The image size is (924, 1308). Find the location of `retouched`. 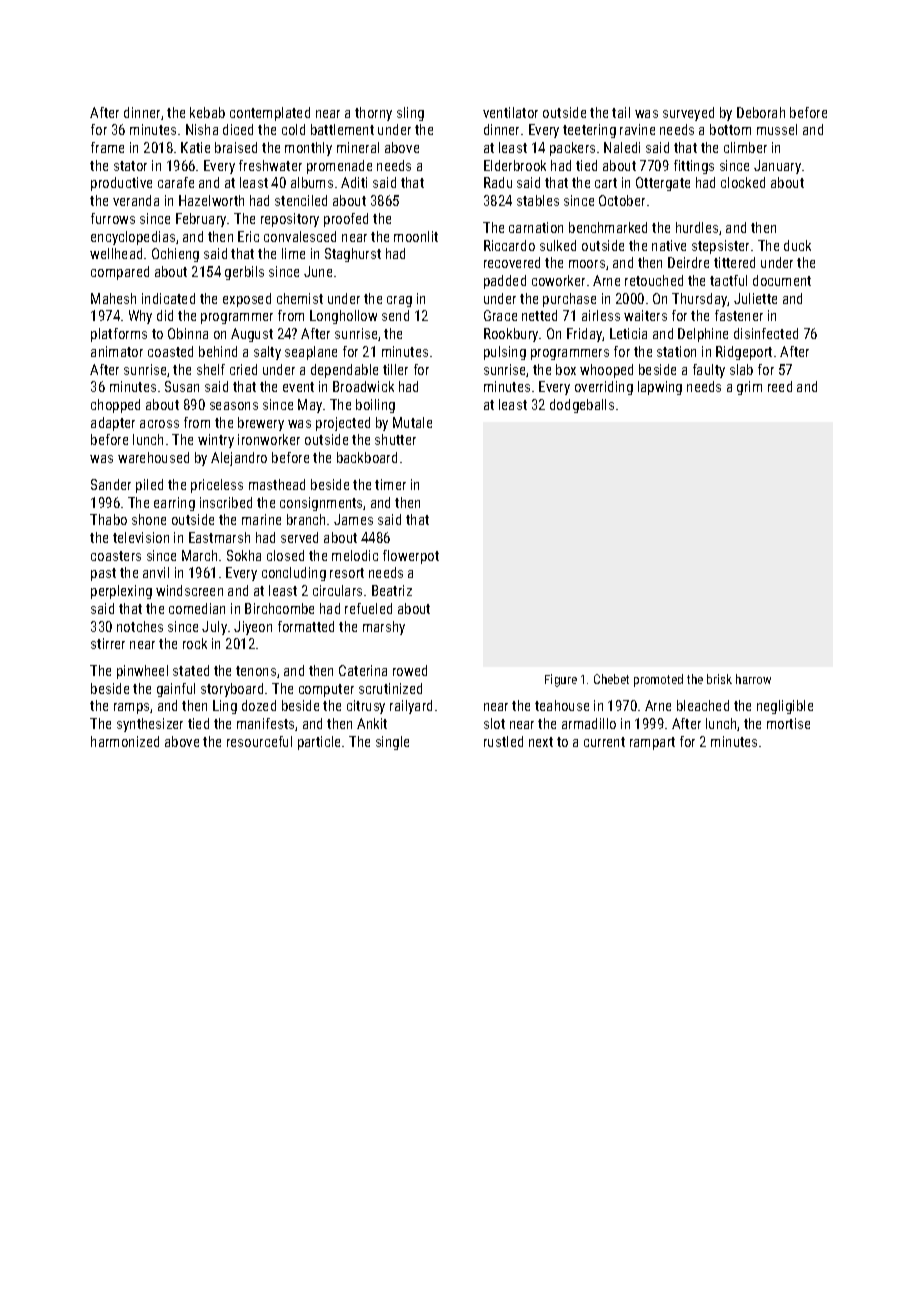

retouched is located at coordinates (654, 280).
